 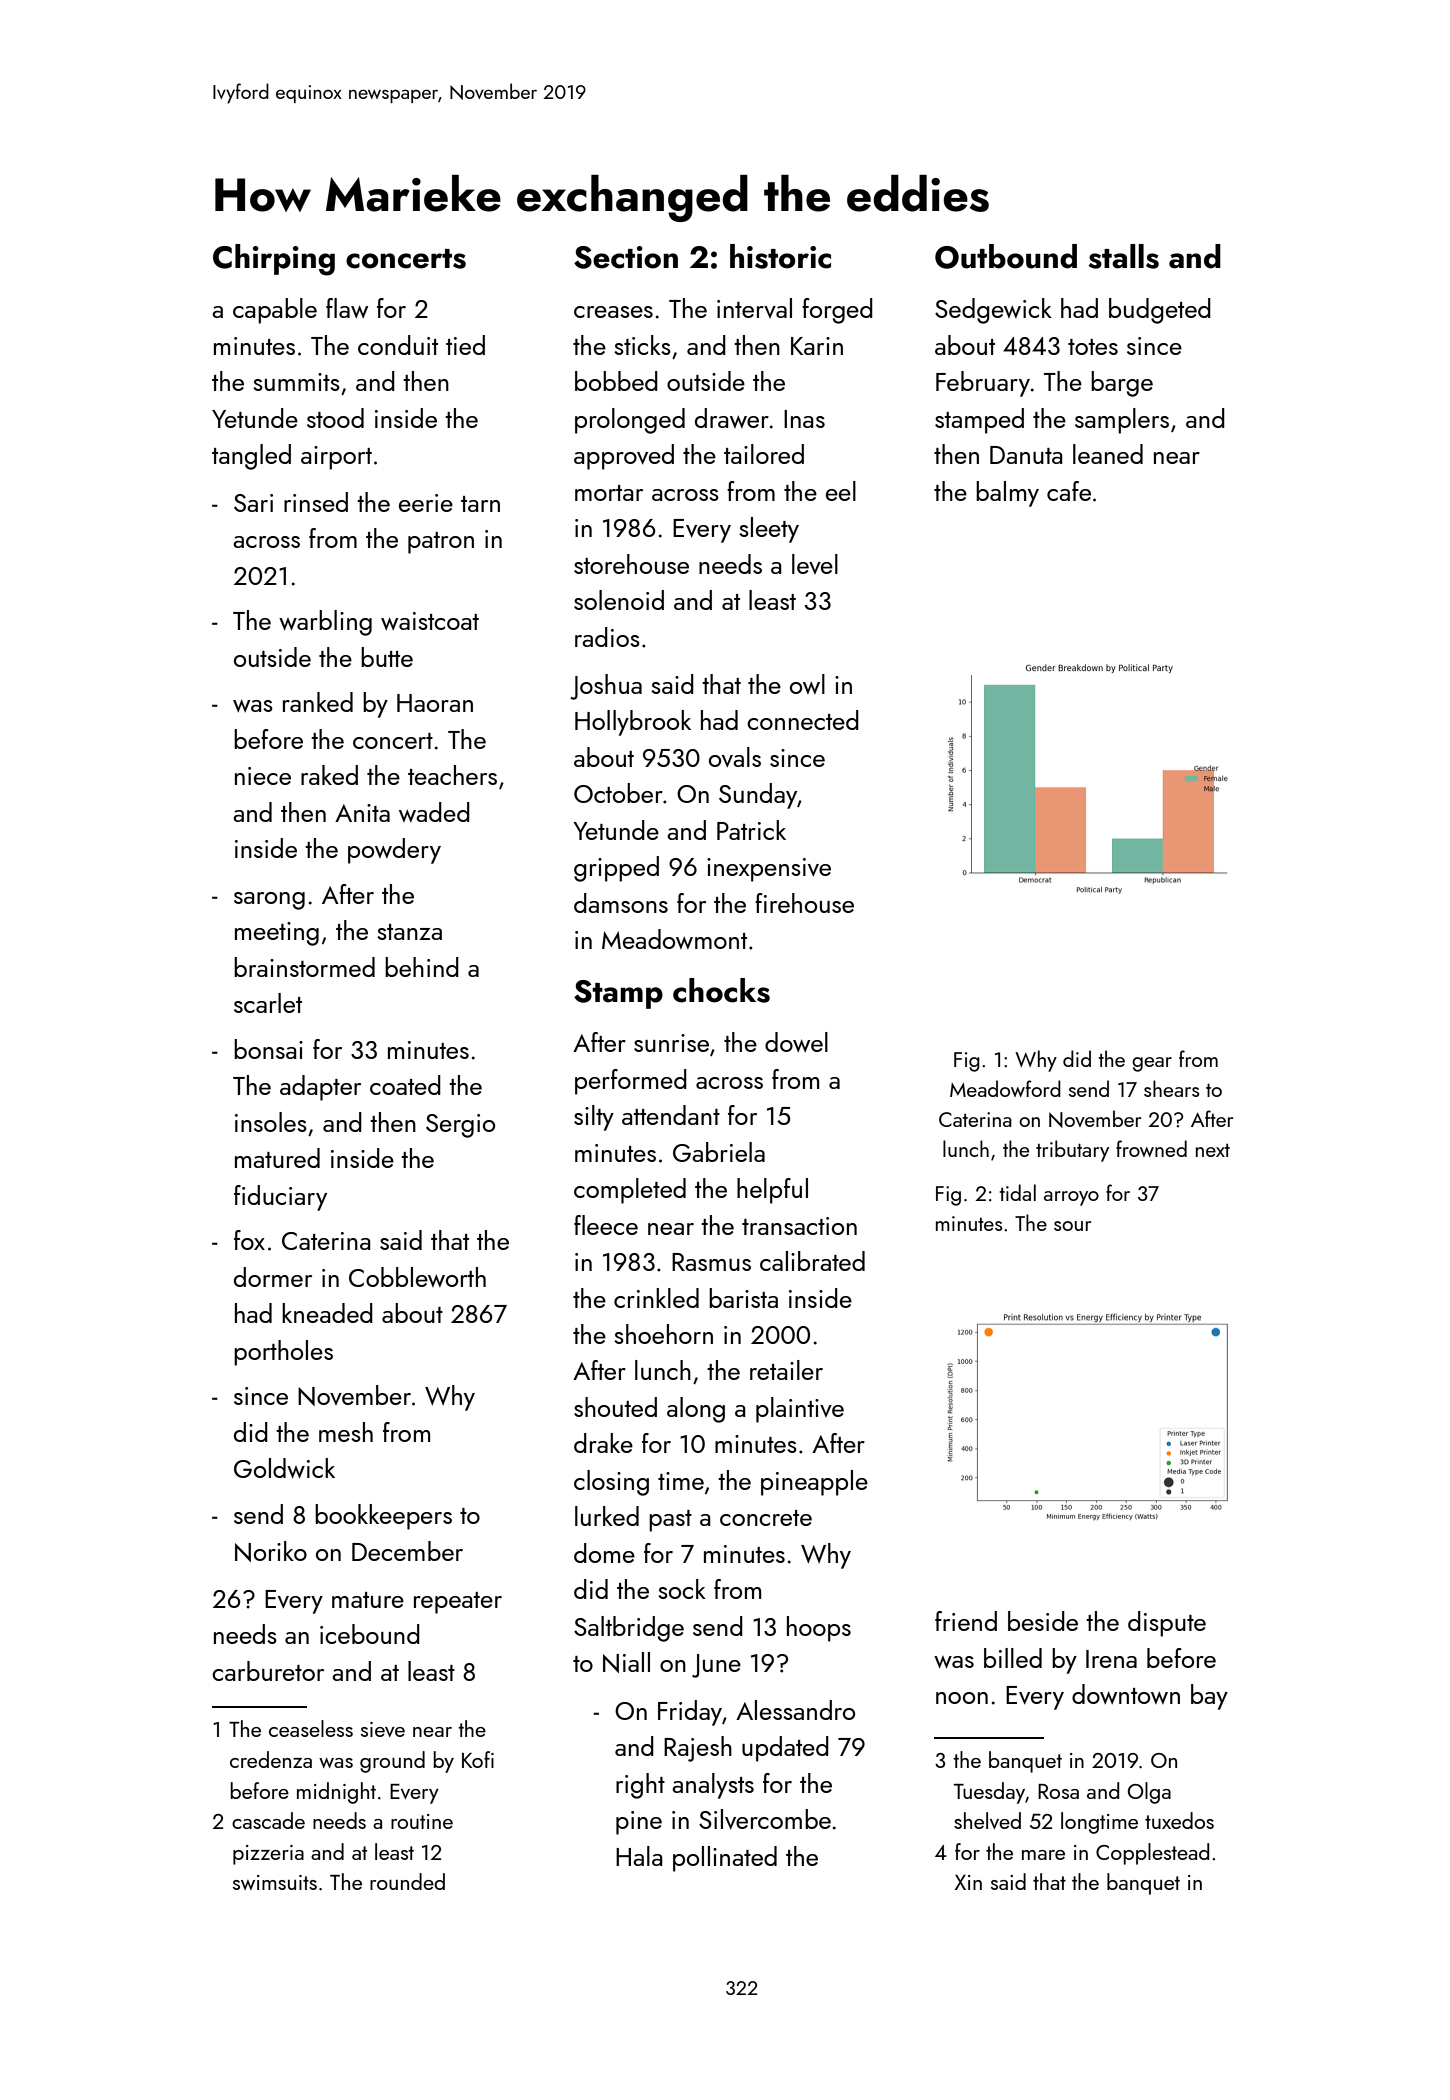 What do you see at coordinates (1006, 256) in the screenshot?
I see `Outbound` at bounding box center [1006, 256].
